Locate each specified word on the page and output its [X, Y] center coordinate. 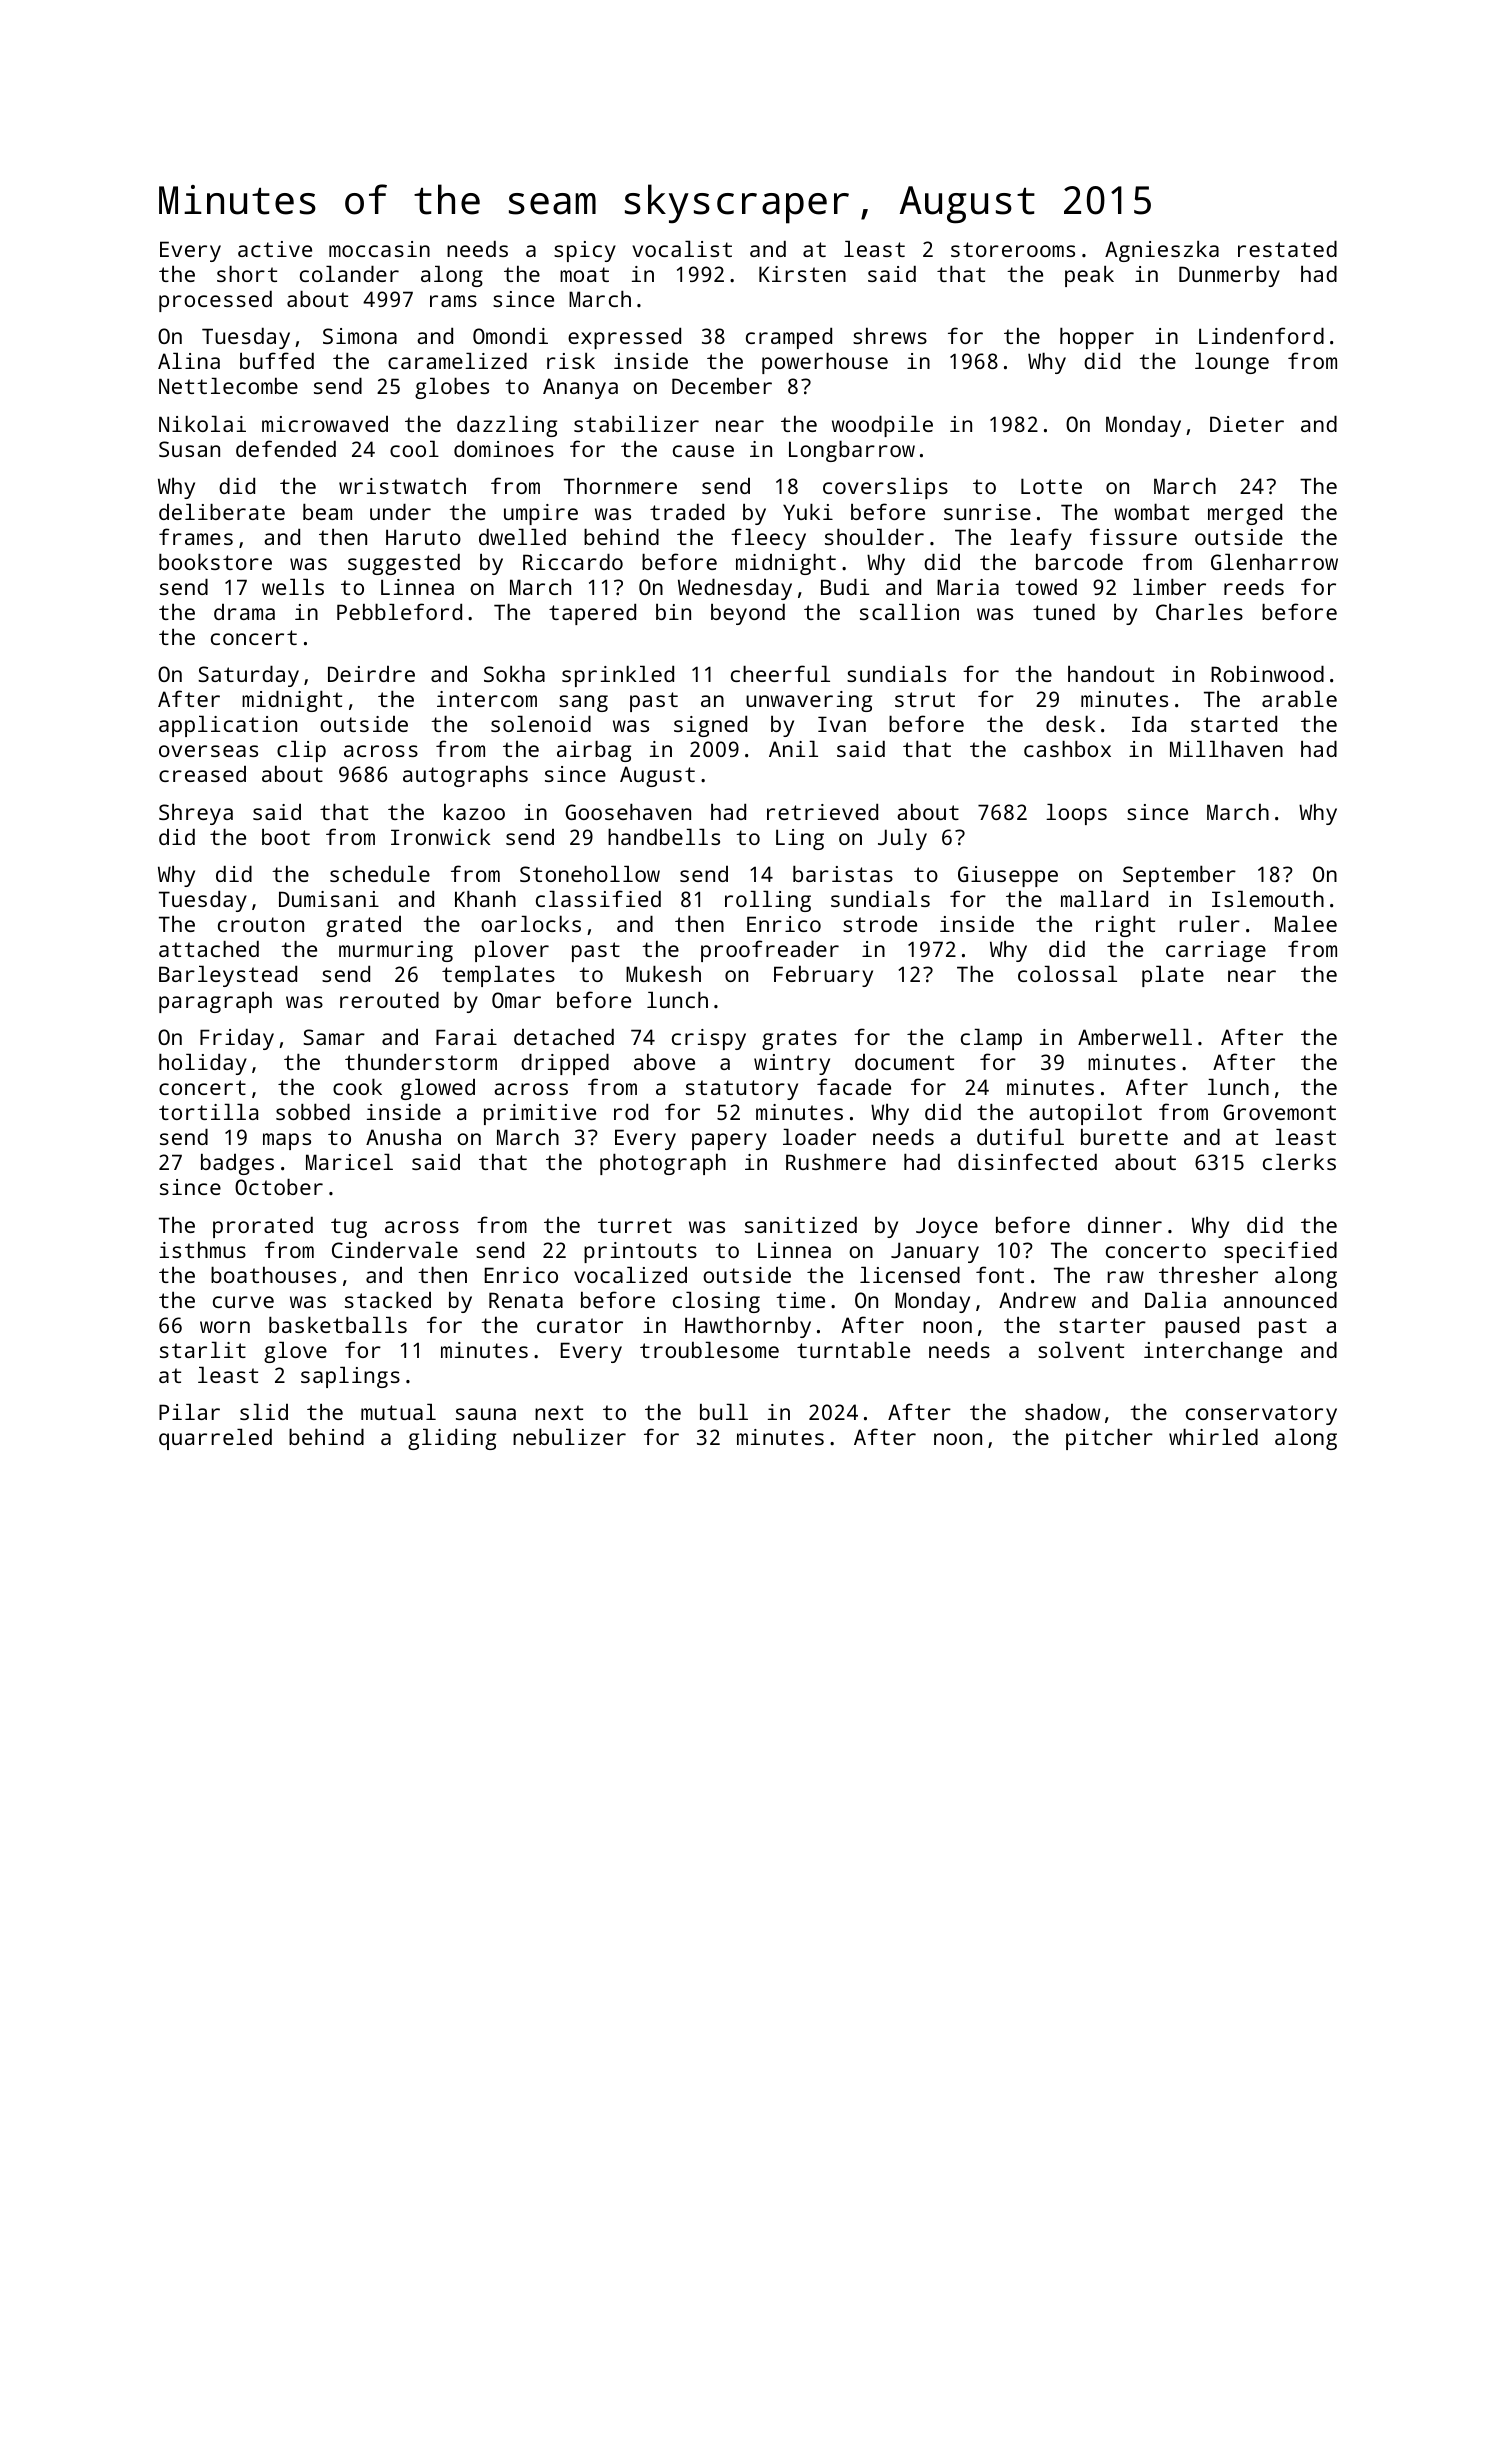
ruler [1209, 923]
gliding [452, 1439]
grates [799, 1040]
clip [301, 751]
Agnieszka [1162, 251]
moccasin [379, 249]
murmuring [396, 951]
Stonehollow [590, 873]
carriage [1216, 951]
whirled [1213, 1436]
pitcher [1109, 1439]
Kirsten [802, 274]
